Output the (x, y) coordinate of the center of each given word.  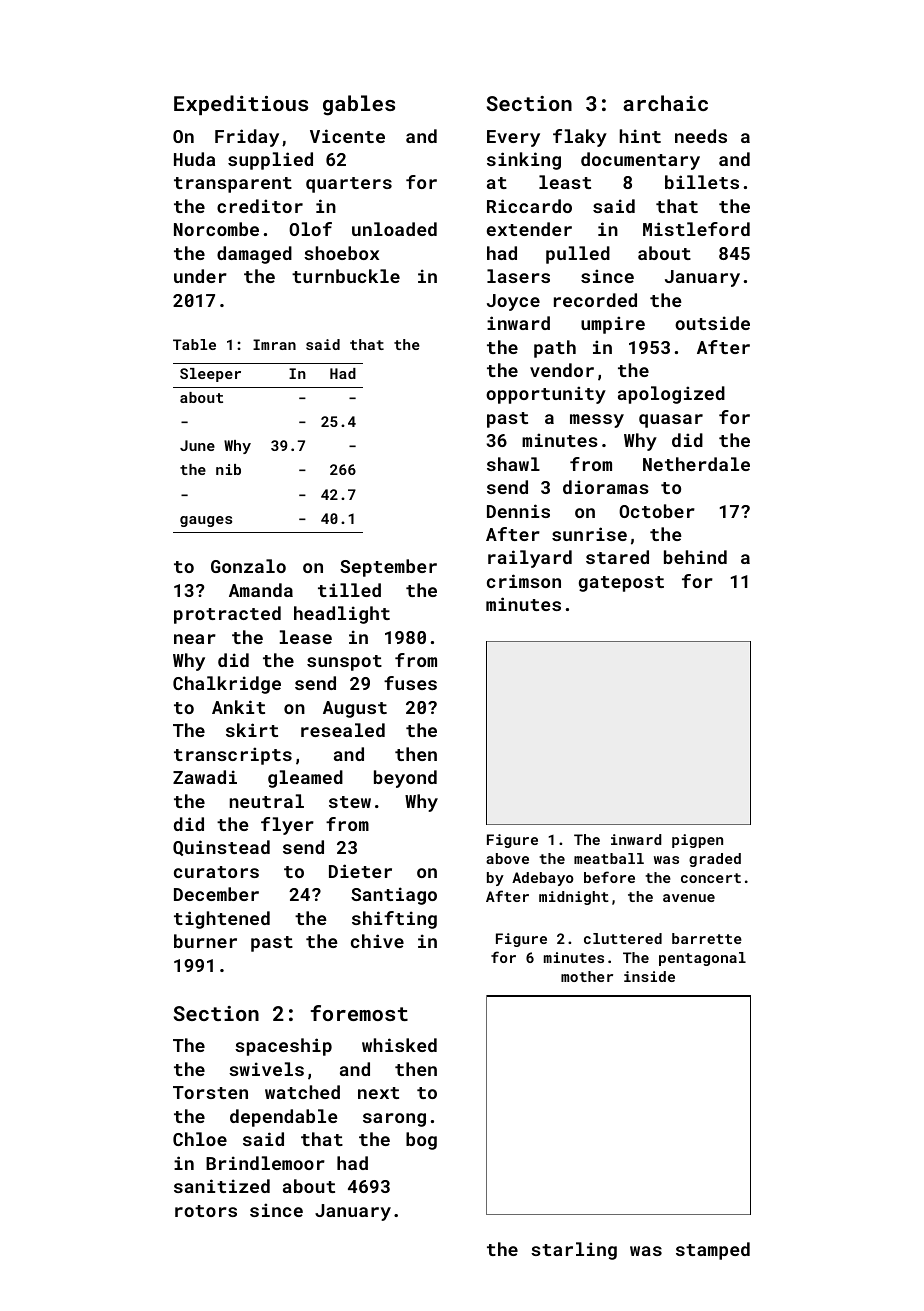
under (200, 276)
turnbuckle (346, 276)
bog (421, 1141)
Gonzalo (248, 566)
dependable (284, 1118)
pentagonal (702, 959)
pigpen (697, 841)
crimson (524, 581)
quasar (671, 421)
